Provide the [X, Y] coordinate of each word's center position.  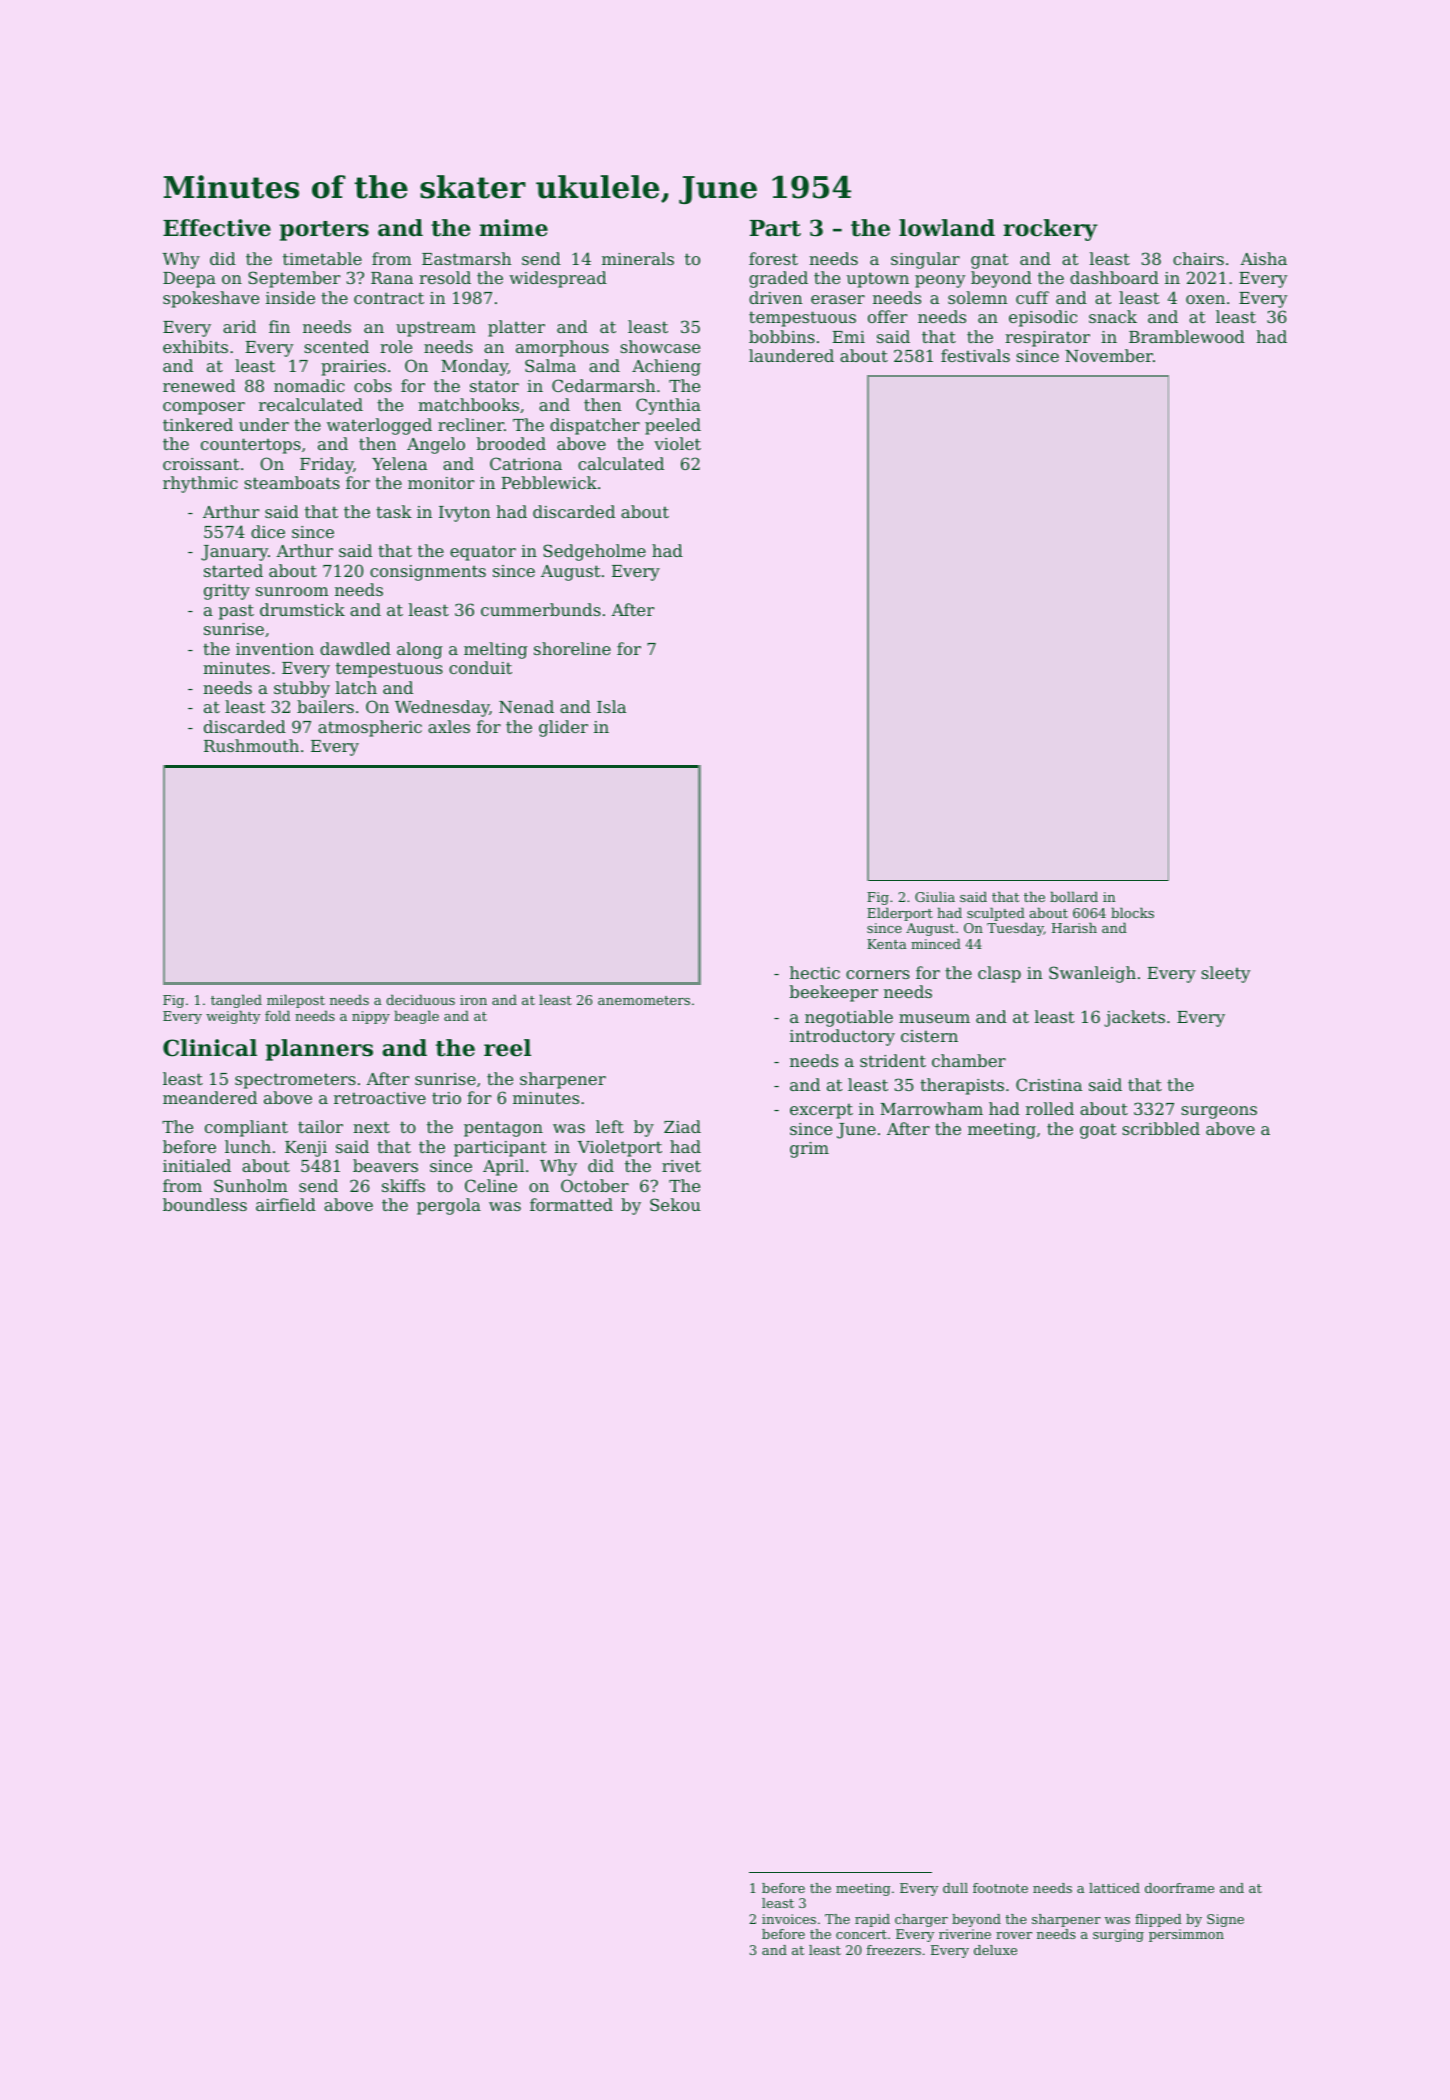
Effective [217, 228]
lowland [947, 228]
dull [955, 1888]
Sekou [675, 1204]
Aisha [1263, 258]
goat [1098, 1131]
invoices [789, 1919]
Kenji [306, 1149]
